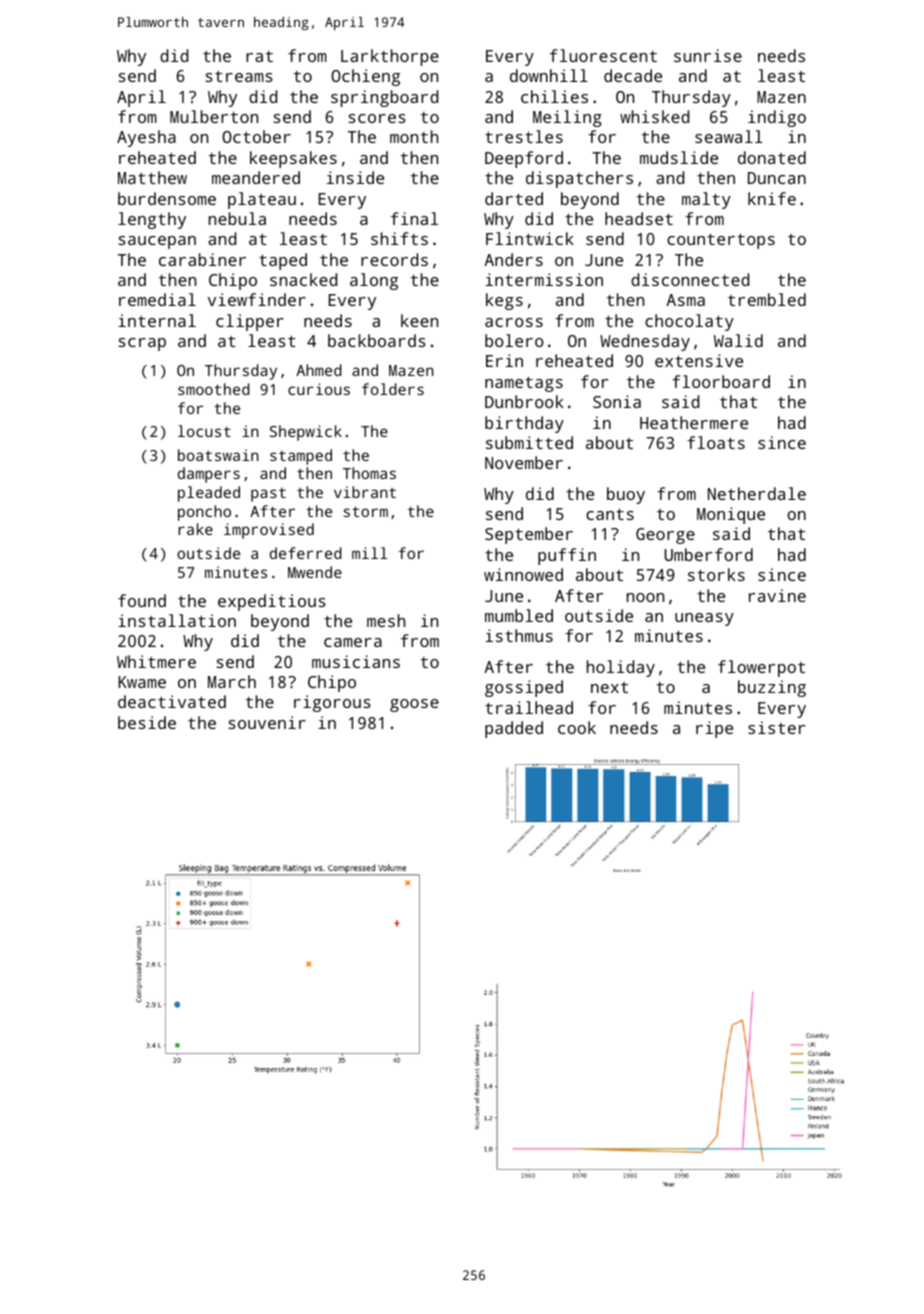 The height and width of the screenshot is (1314, 924). I want to click on mesh, so click(386, 620).
